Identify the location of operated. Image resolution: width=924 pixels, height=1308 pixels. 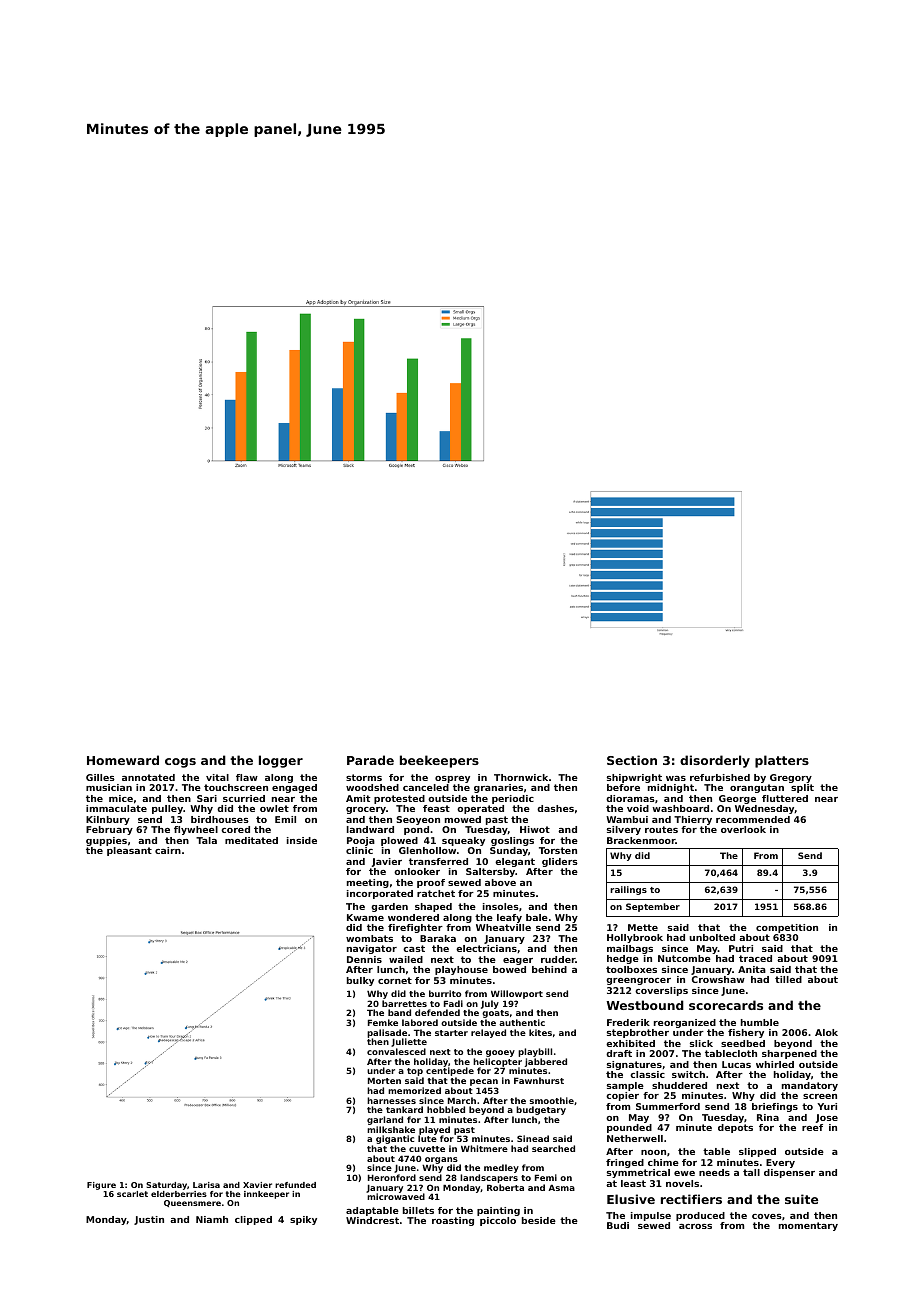
(480, 809).
